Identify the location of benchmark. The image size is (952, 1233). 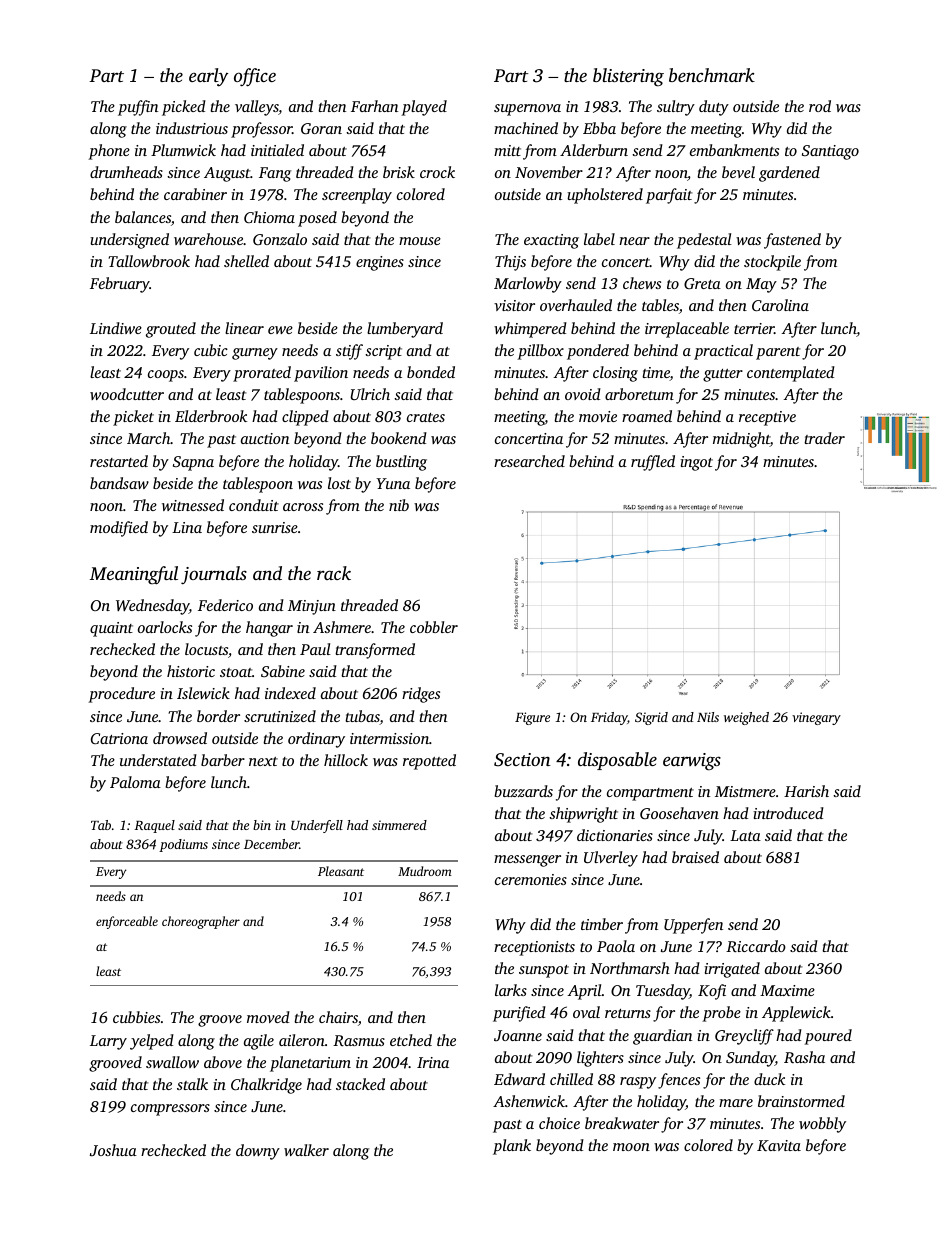
(712, 75).
